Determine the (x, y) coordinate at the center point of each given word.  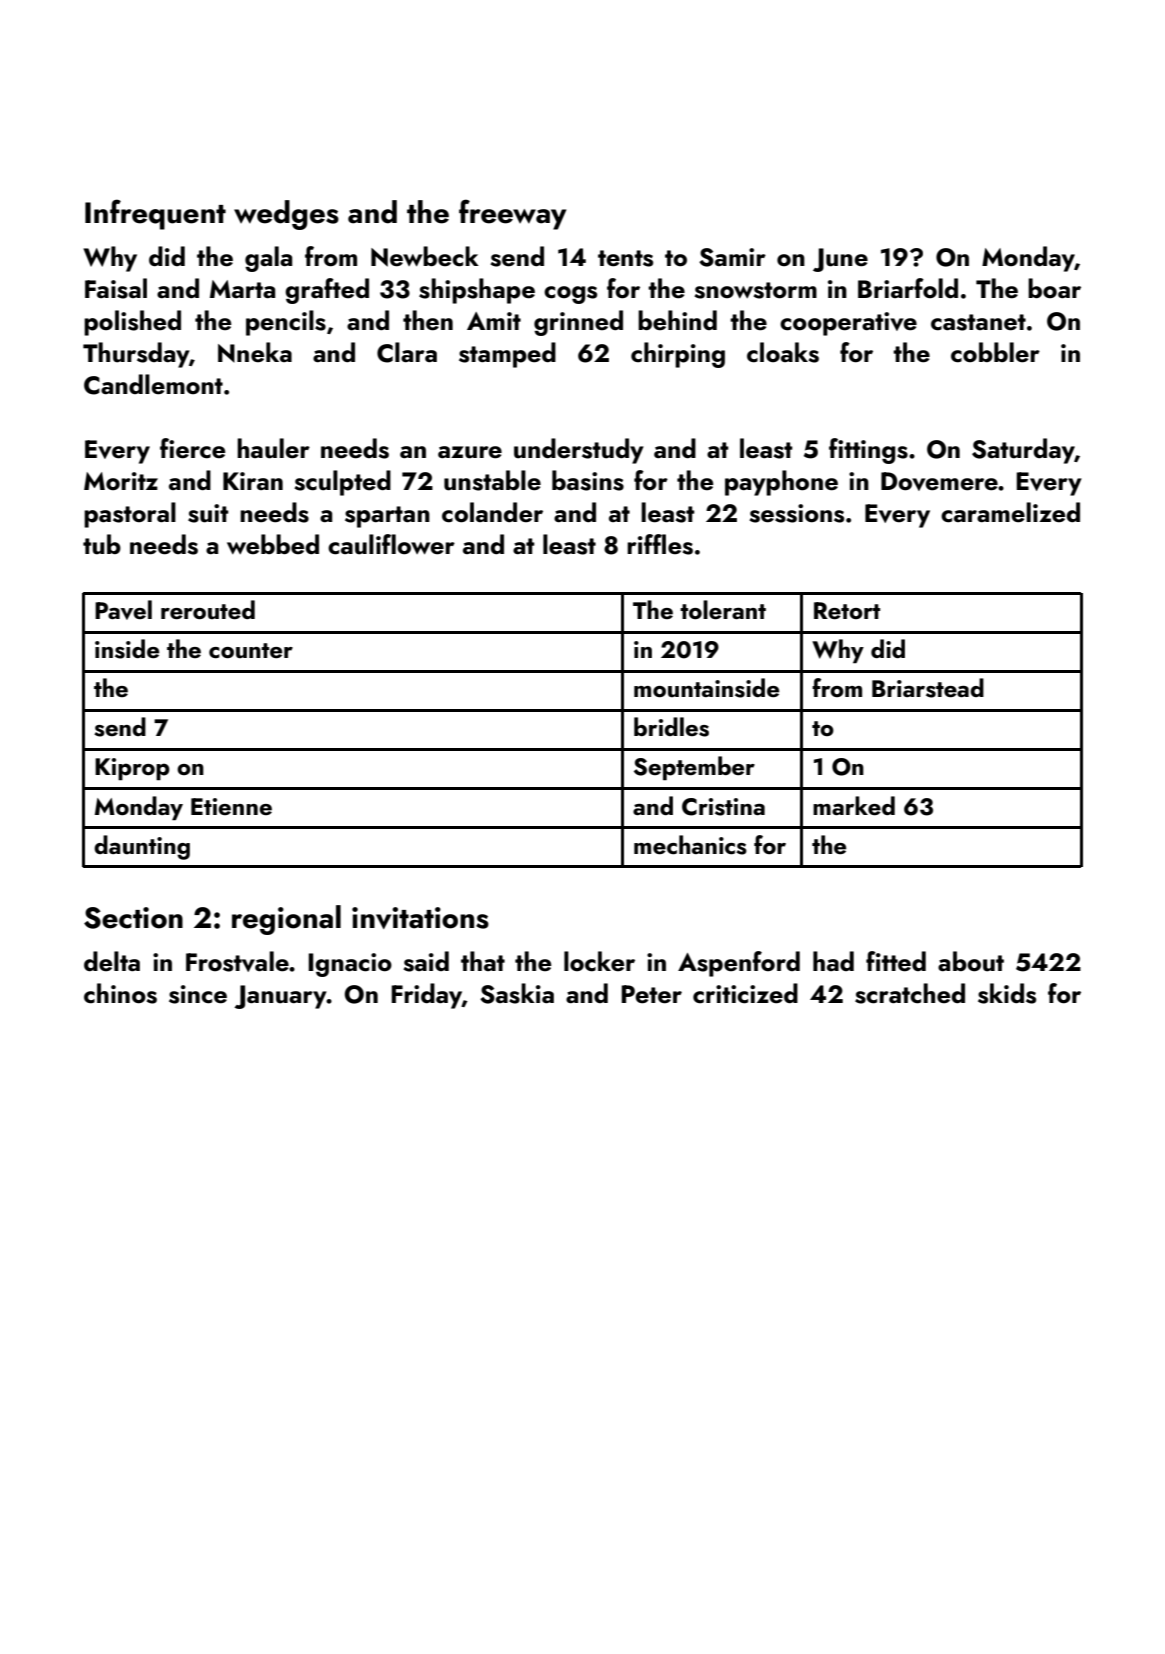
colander (492, 512)
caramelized (1010, 512)
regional (286, 920)
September (694, 768)
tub (102, 544)
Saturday (1023, 451)
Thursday (136, 355)
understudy (579, 451)
